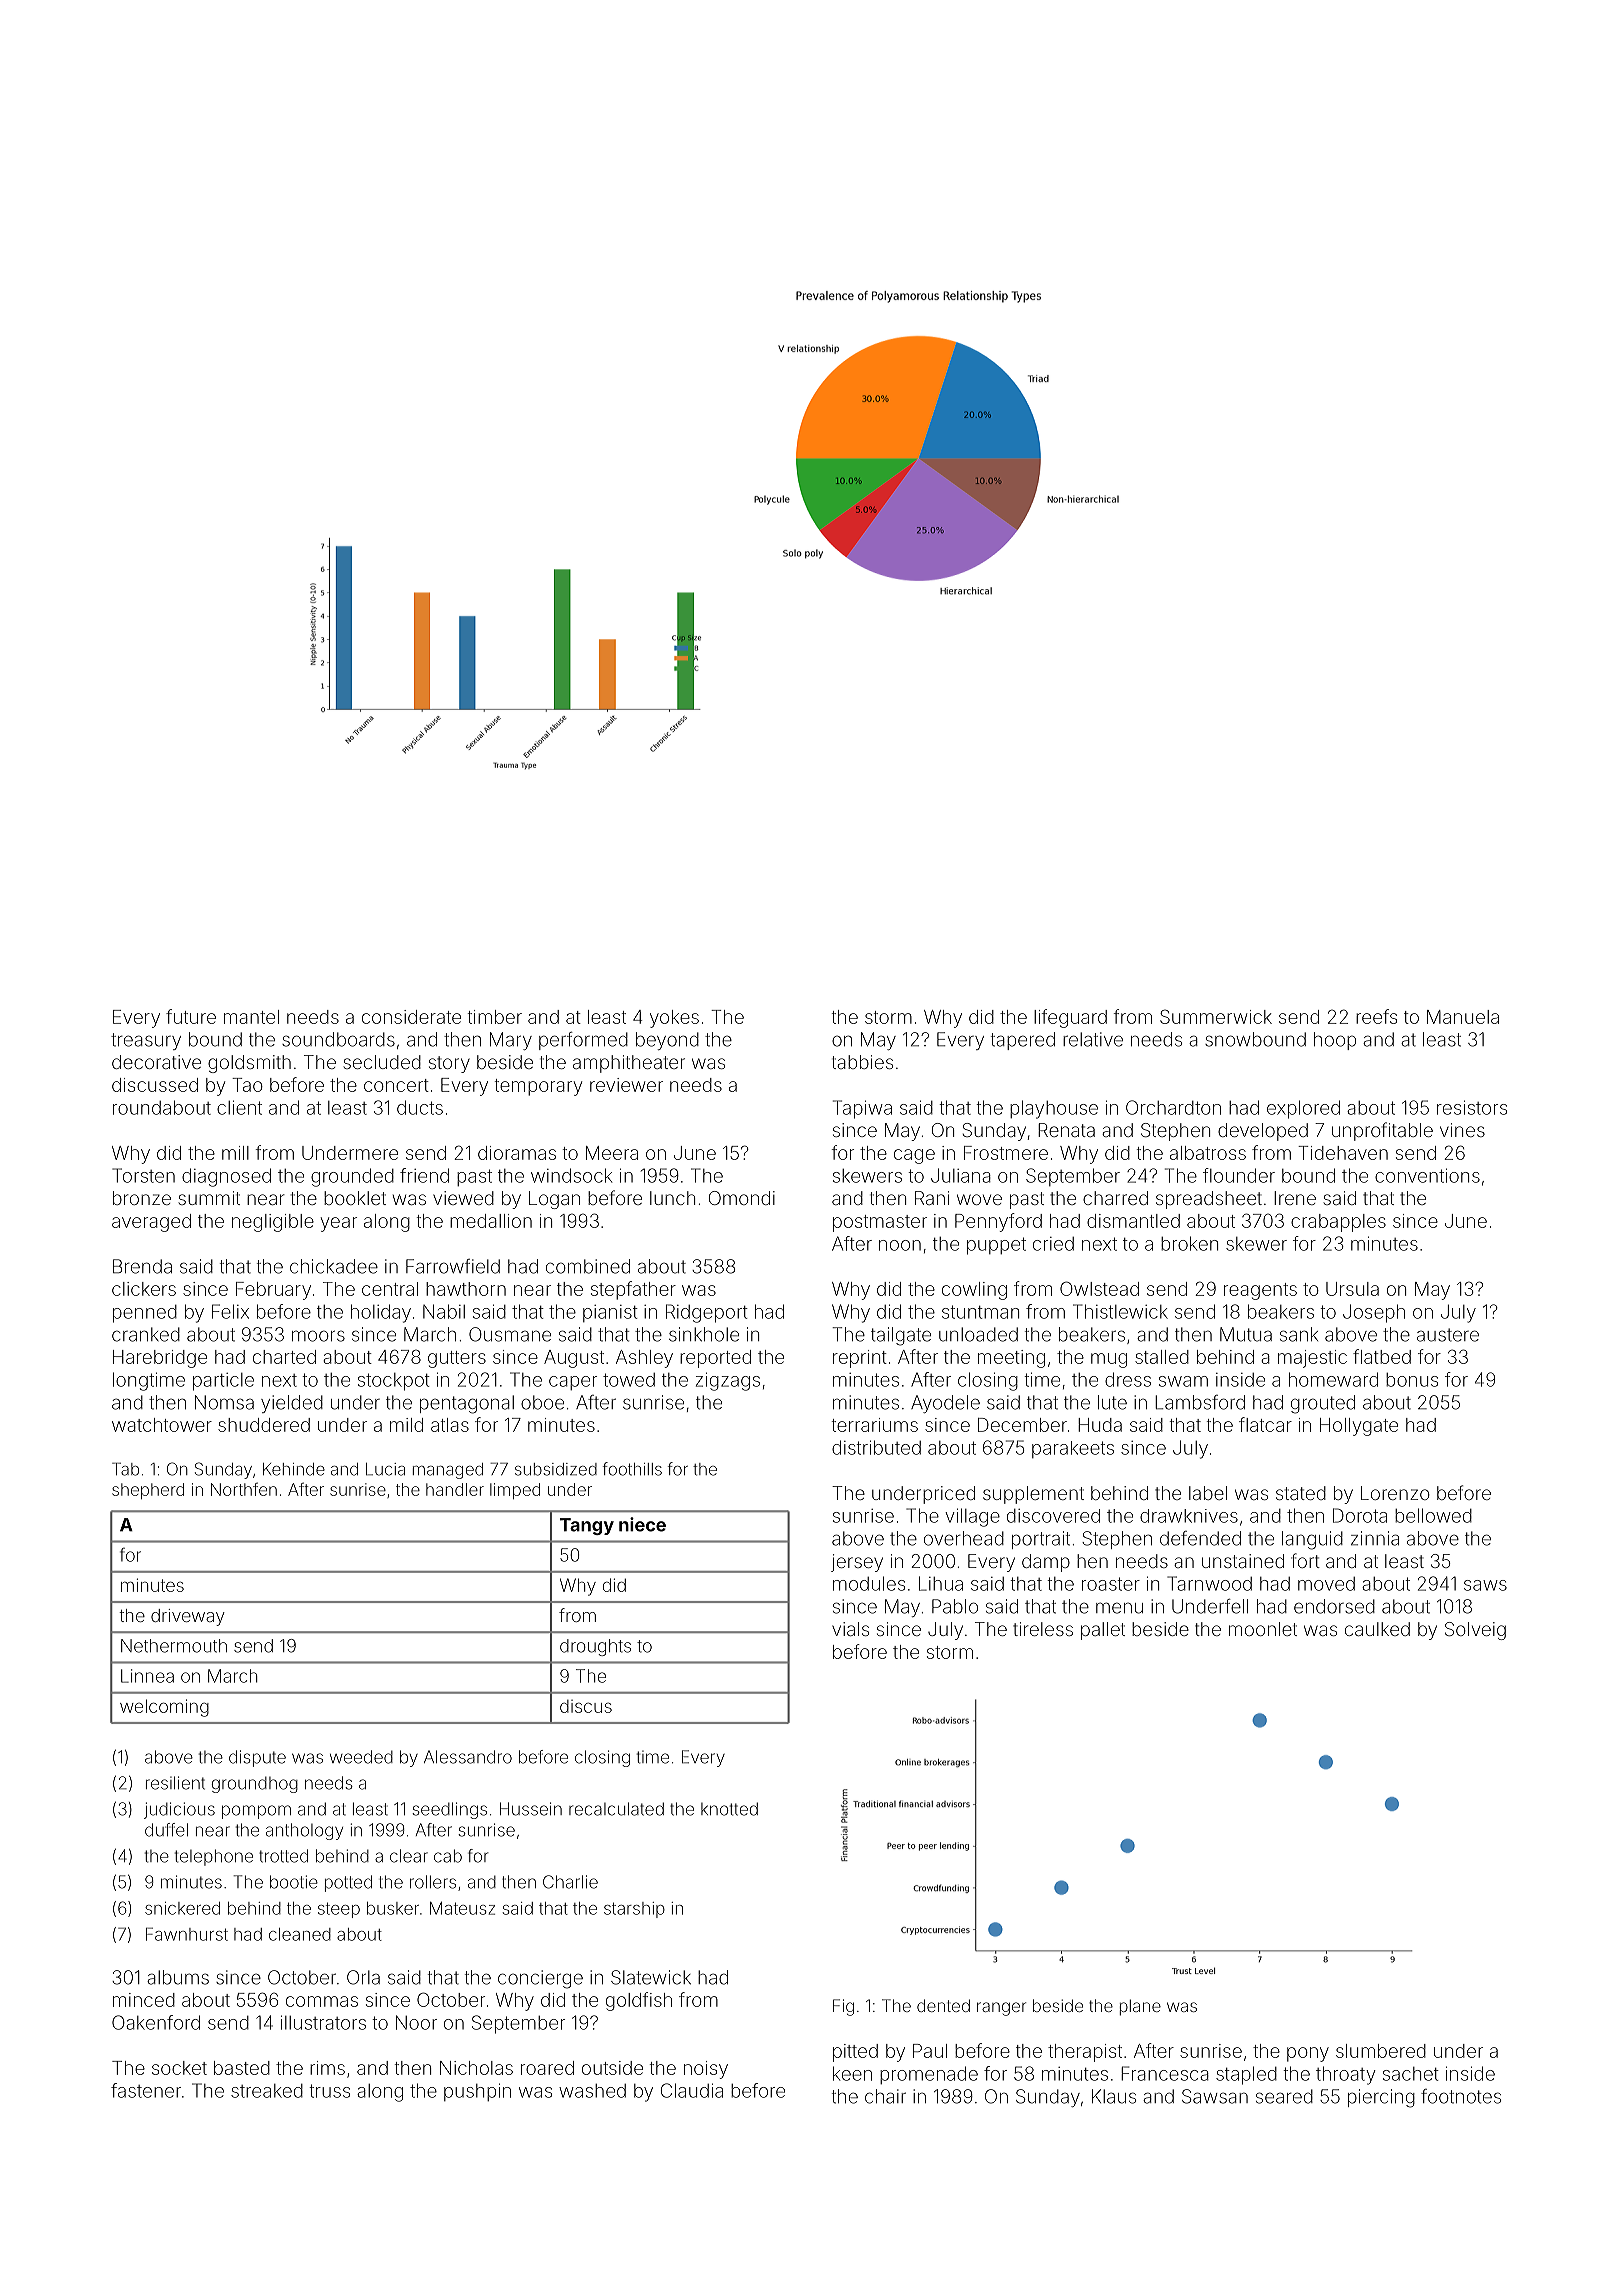 This screenshot has width=1620, height=2292. I want to click on truss, so click(329, 2091).
